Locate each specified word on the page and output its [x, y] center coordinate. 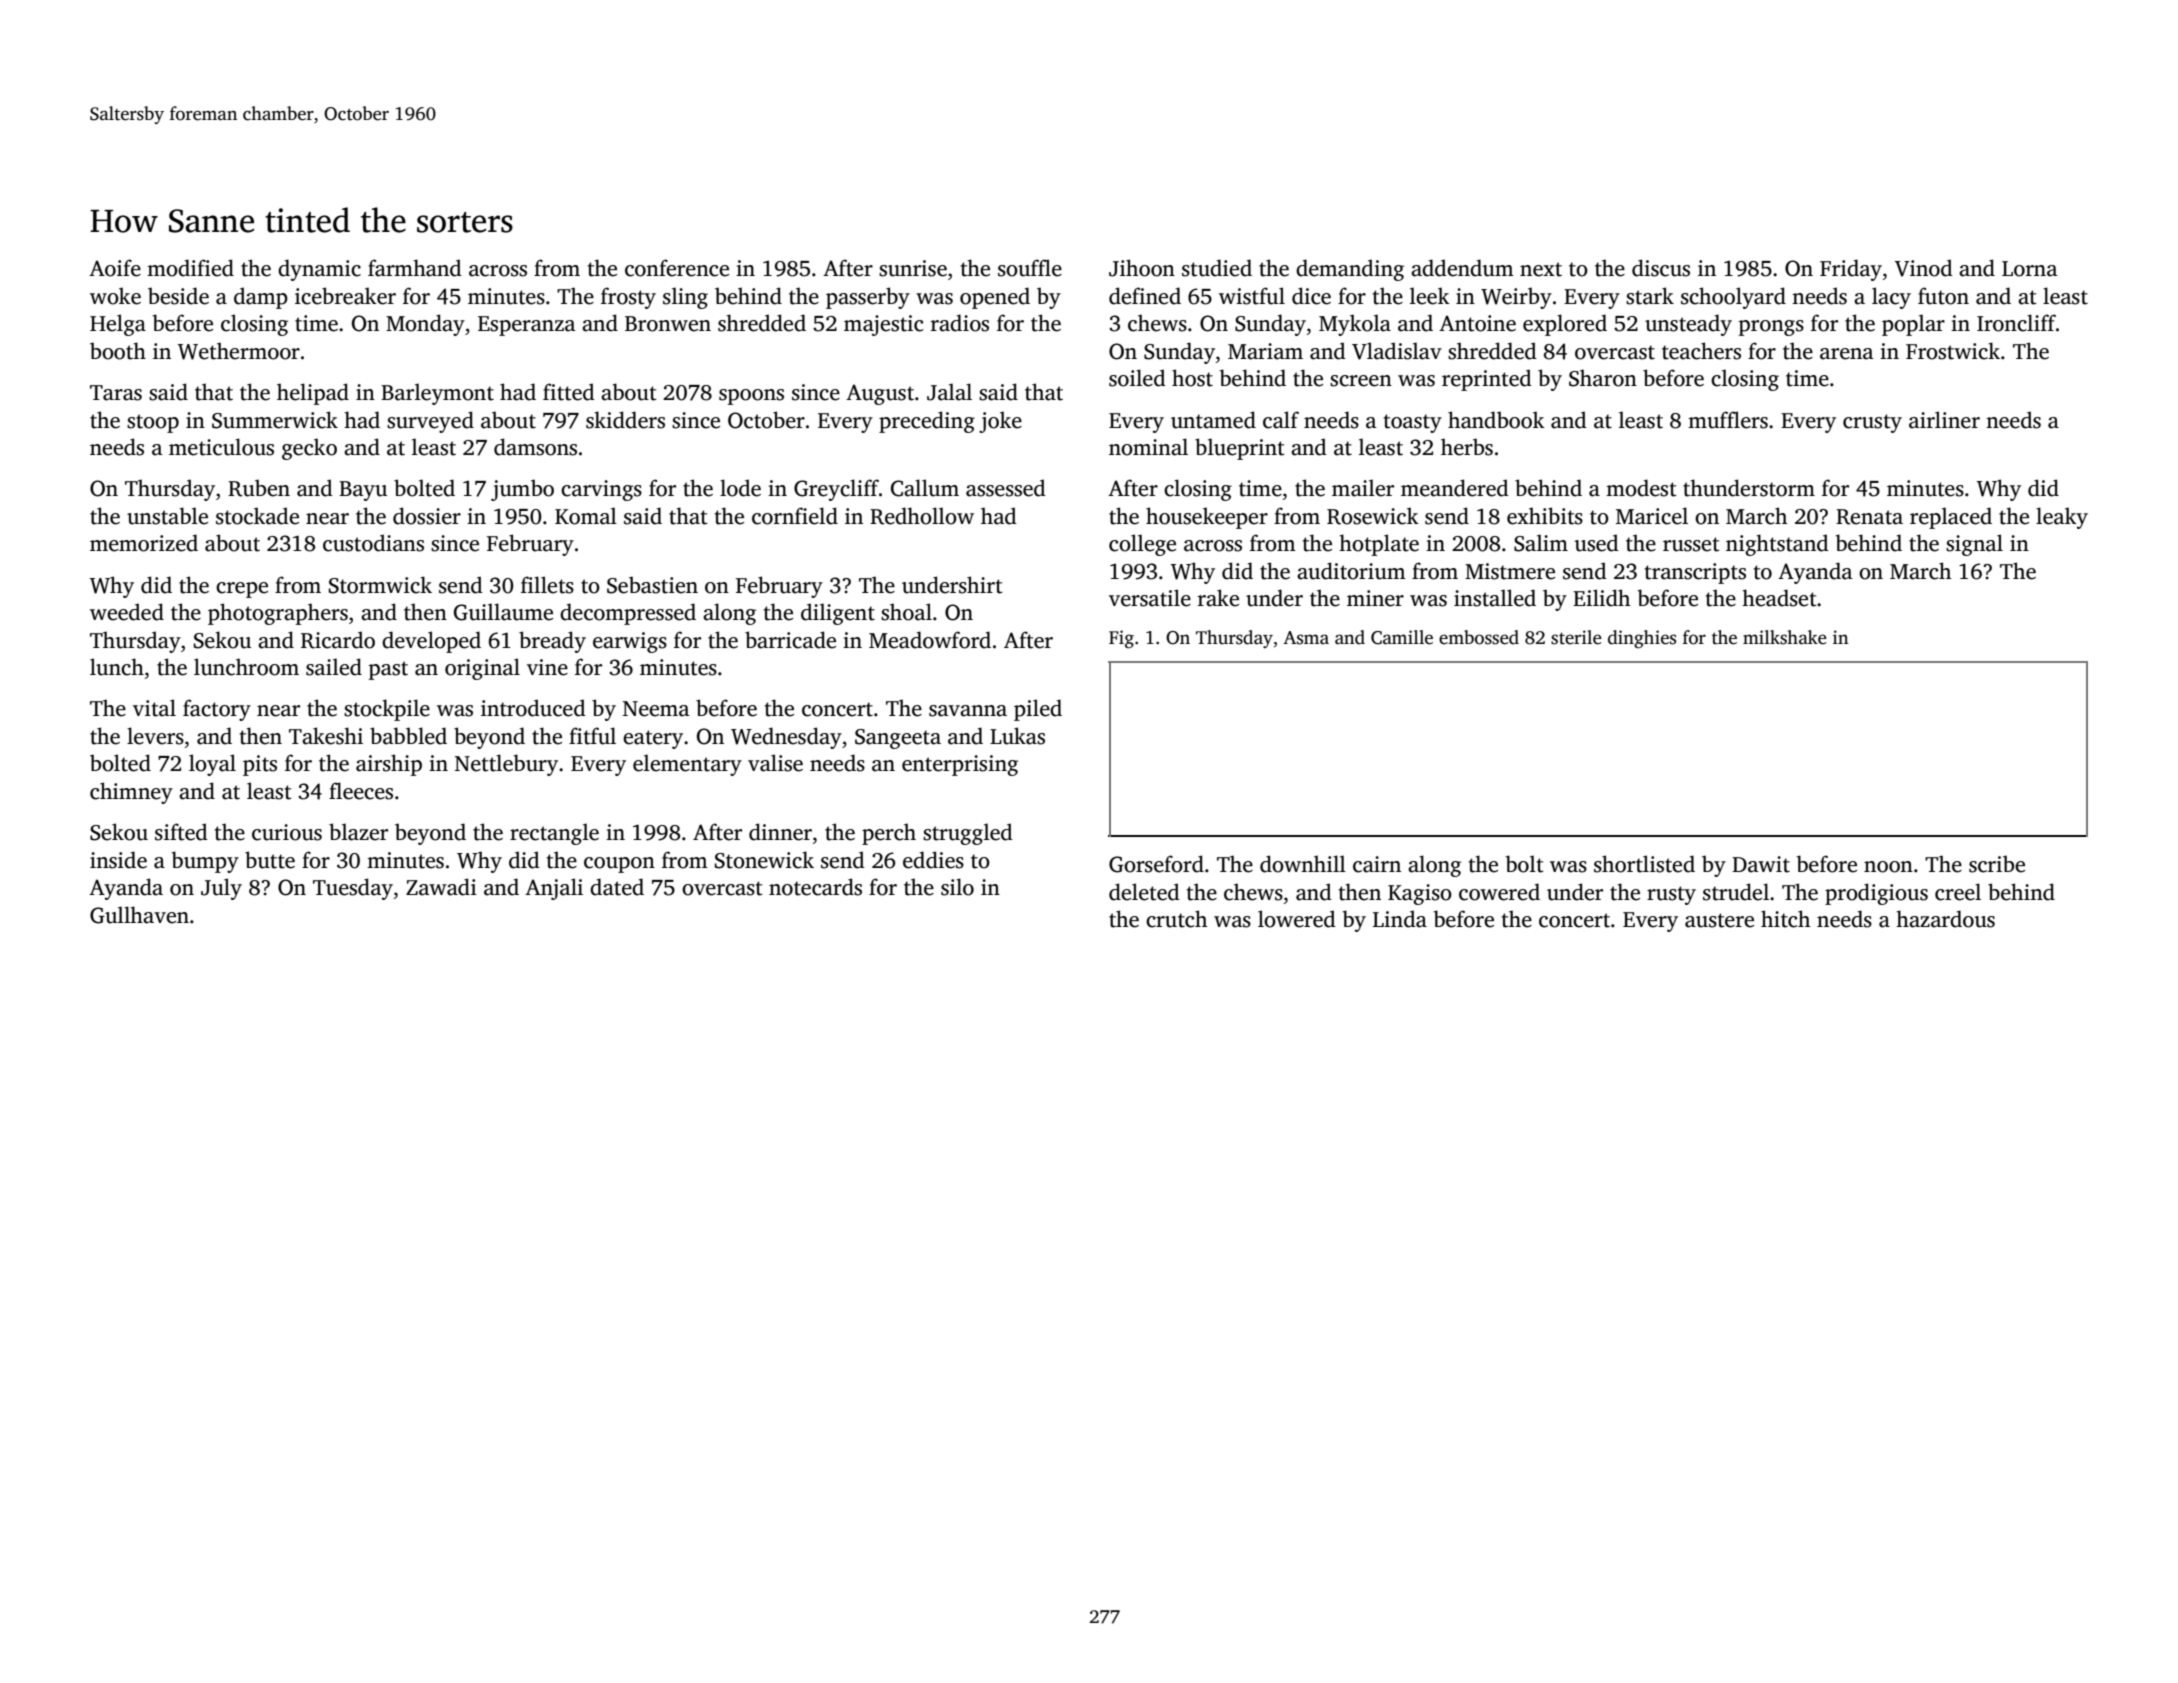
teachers [1701, 351]
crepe [242, 590]
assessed [1006, 488]
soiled [1137, 378]
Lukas [1017, 736]
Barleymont [437, 394]
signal [1974, 545]
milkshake [1785, 637]
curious [287, 832]
